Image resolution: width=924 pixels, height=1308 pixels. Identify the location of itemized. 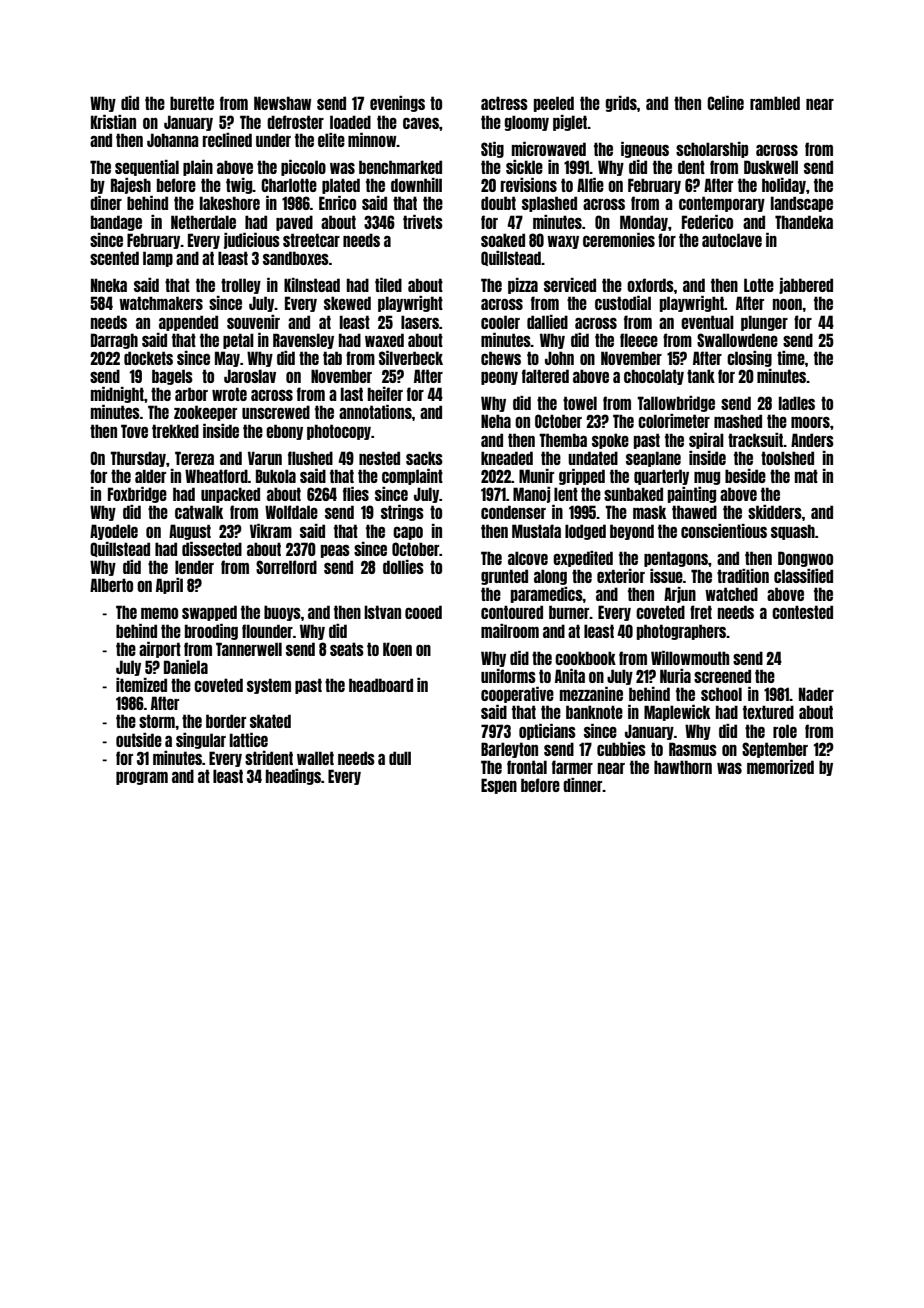
(141, 685).
